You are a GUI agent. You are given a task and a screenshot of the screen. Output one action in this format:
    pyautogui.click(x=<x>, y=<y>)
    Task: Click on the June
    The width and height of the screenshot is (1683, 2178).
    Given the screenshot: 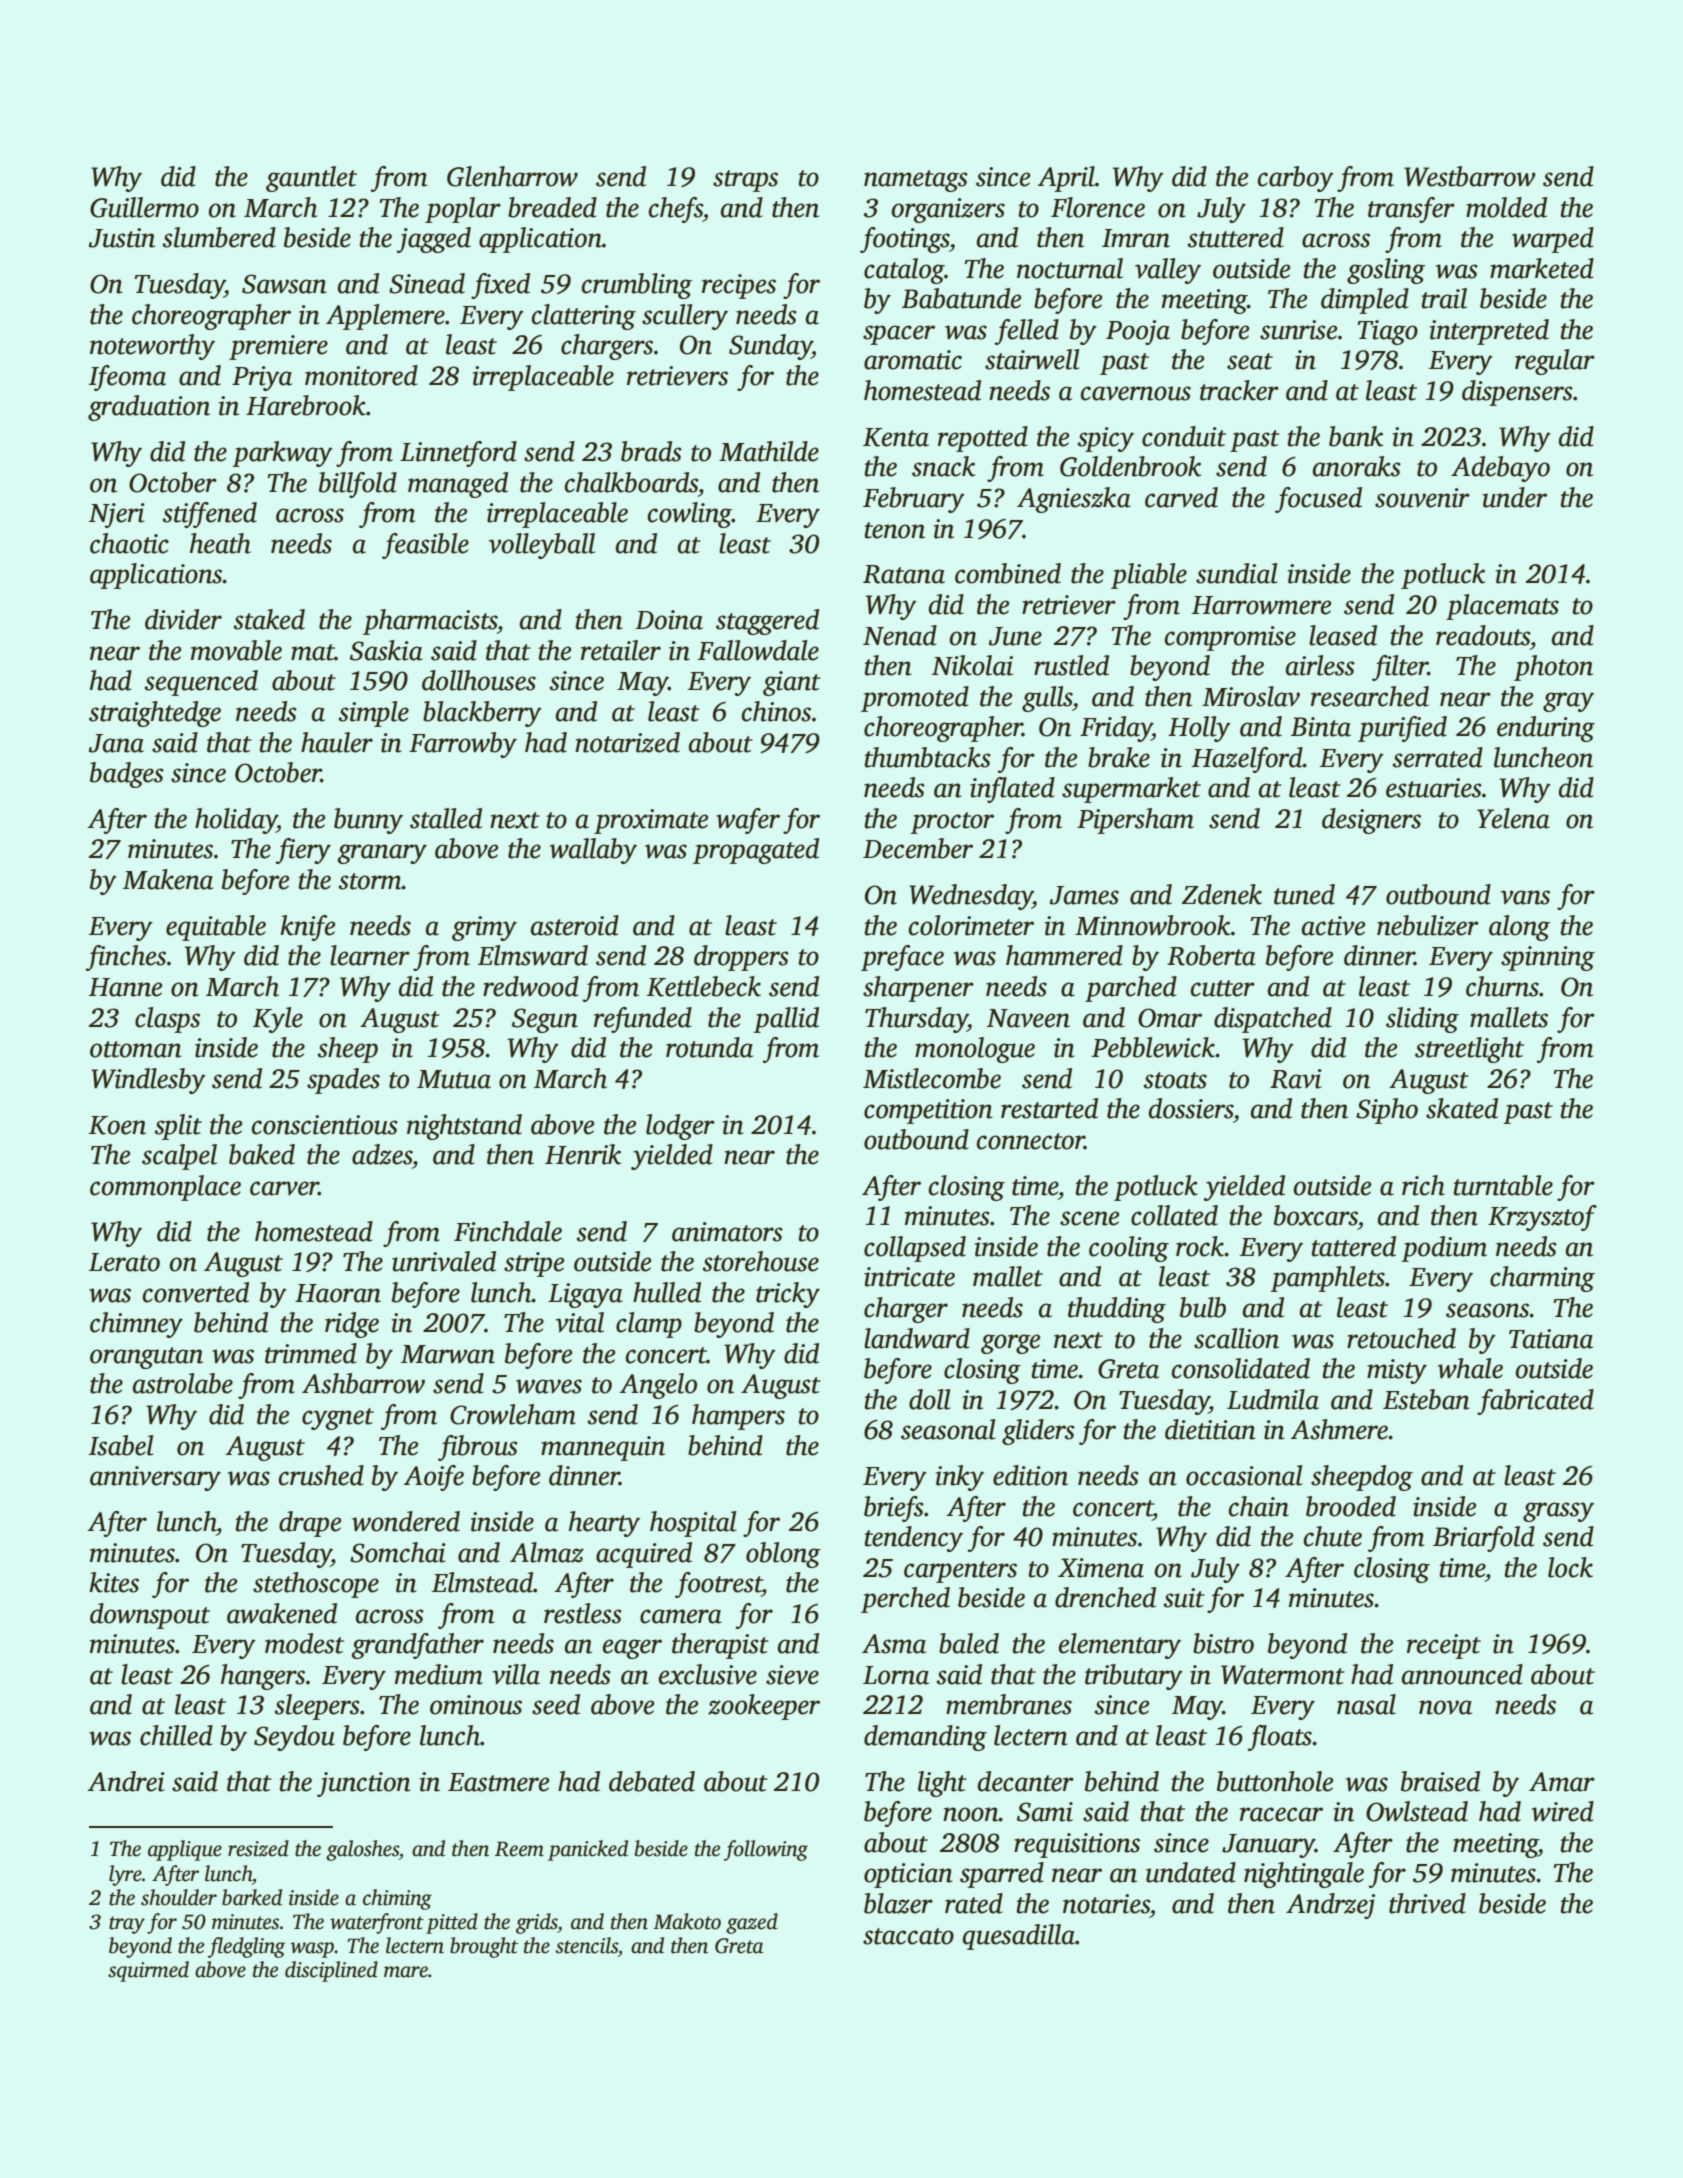 What is the action you would take?
    pyautogui.click(x=1015, y=636)
